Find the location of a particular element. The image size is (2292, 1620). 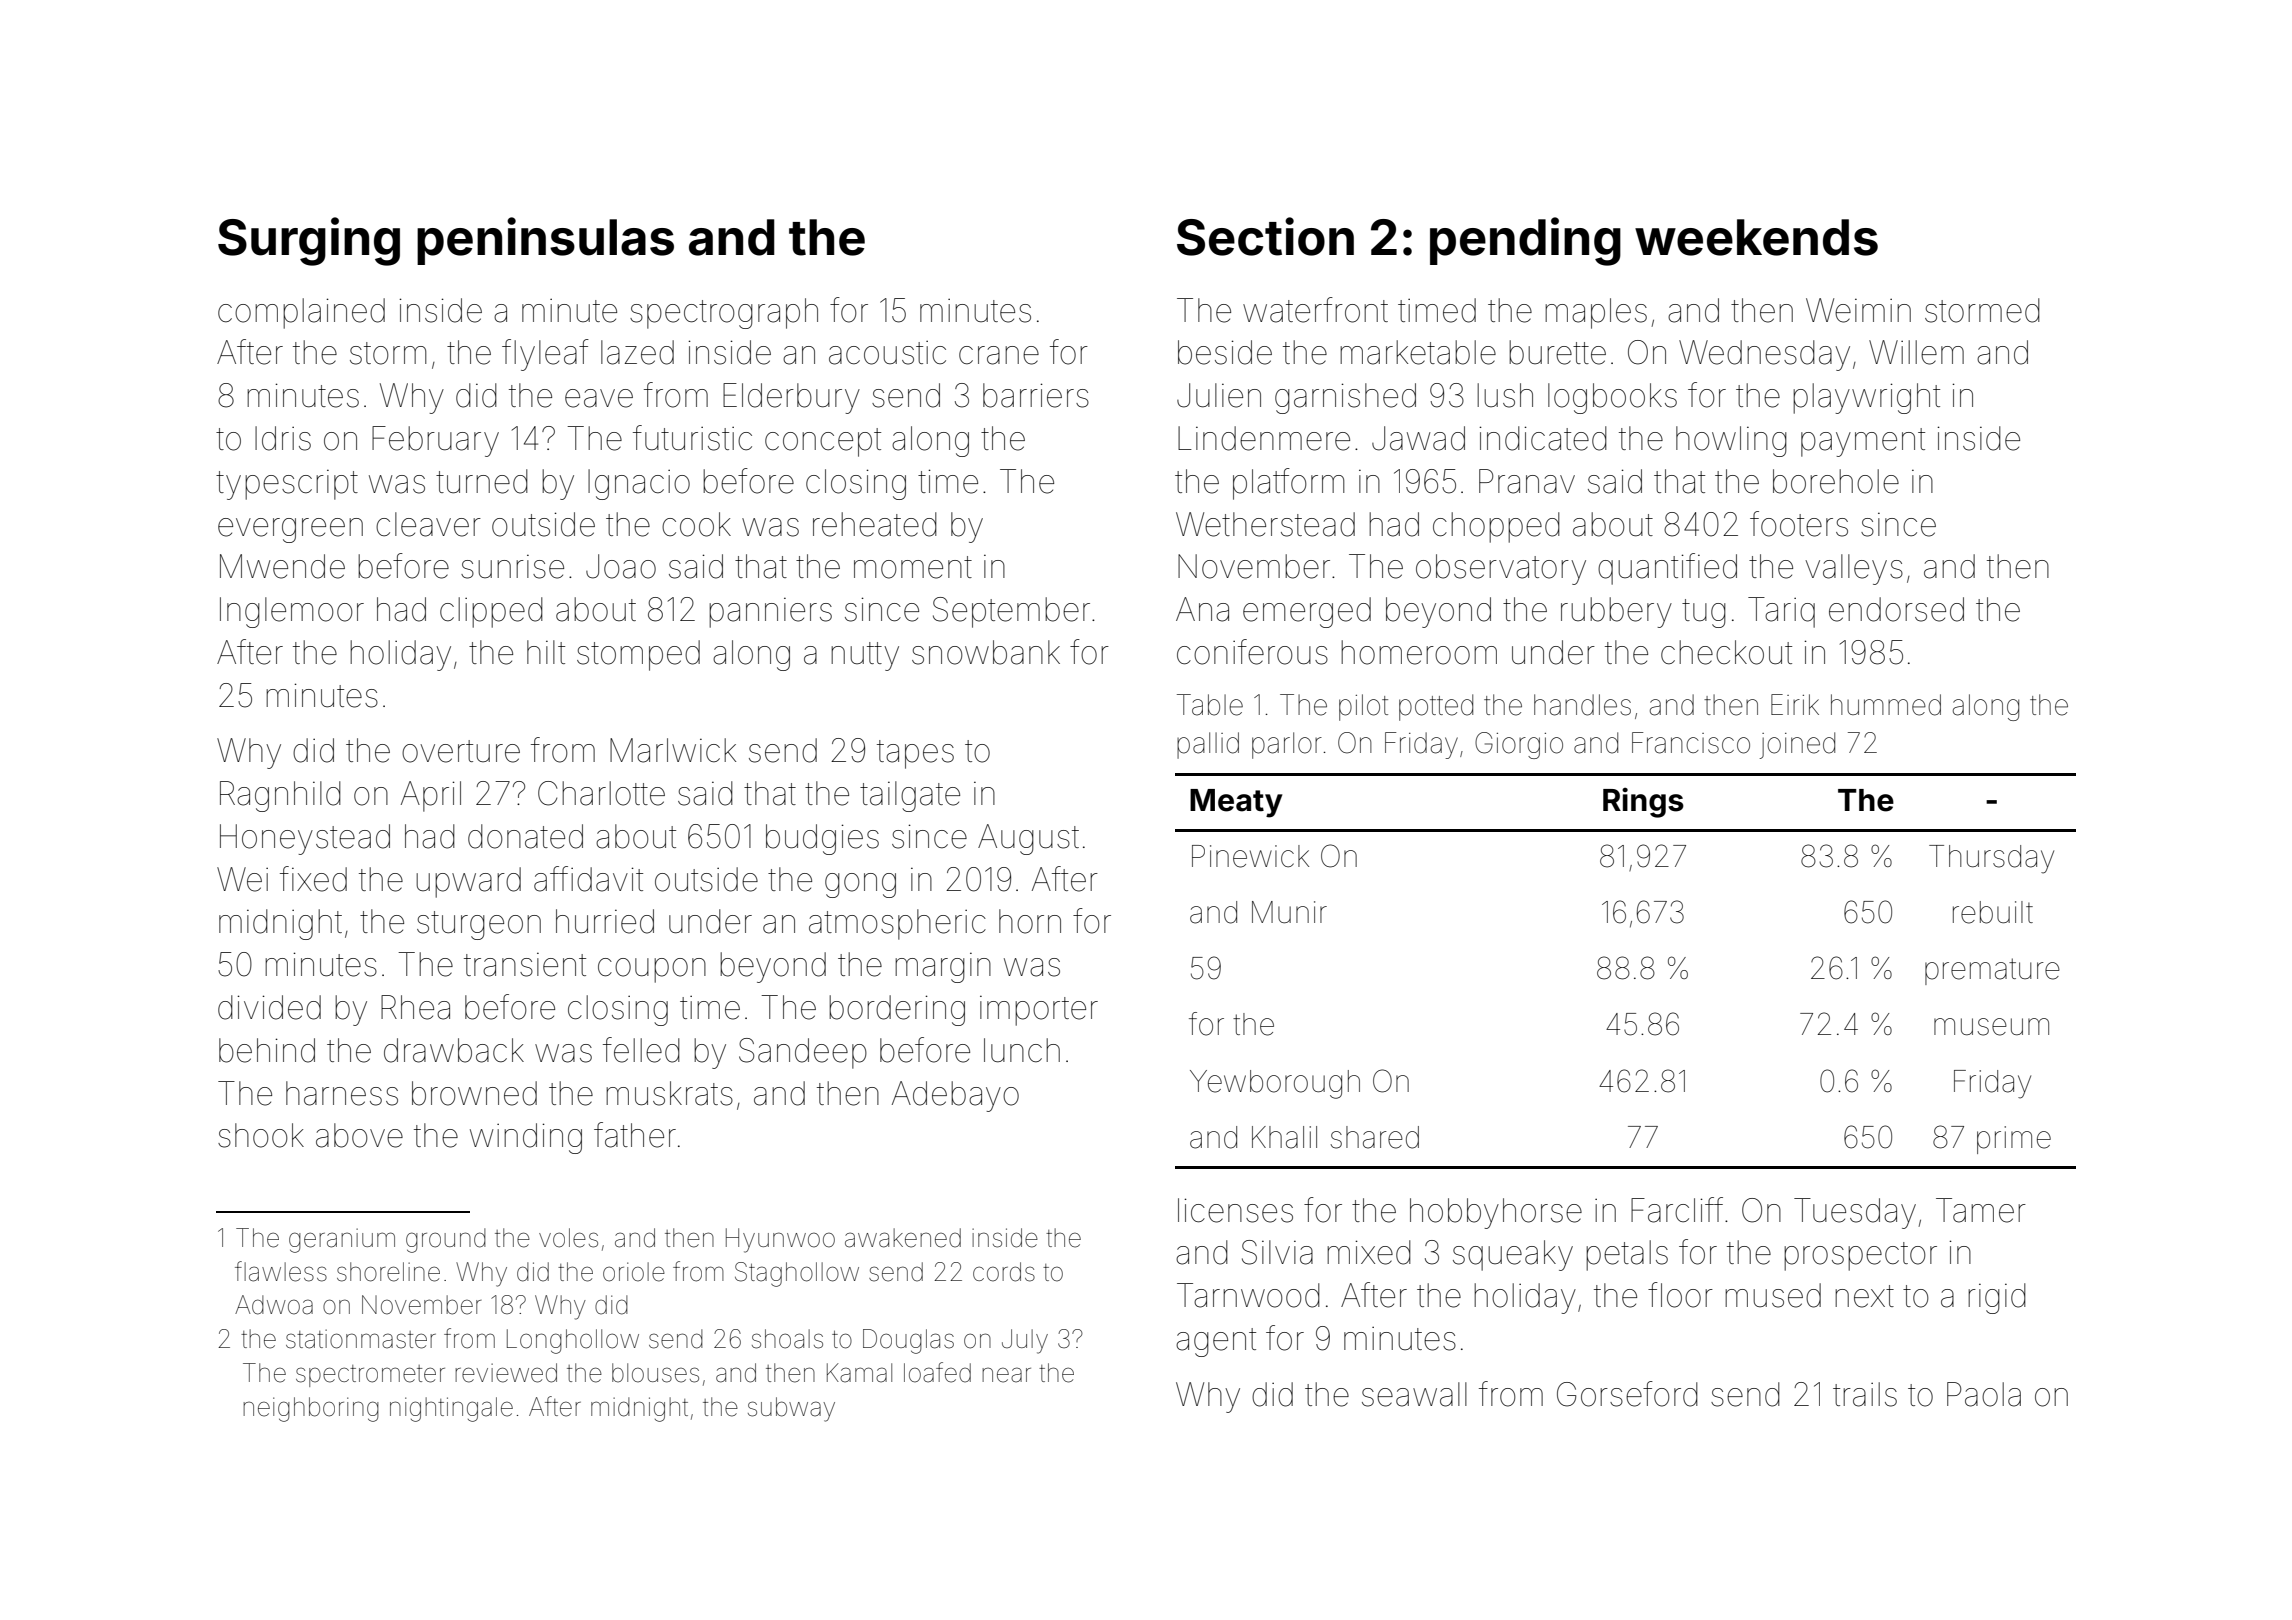

next is located at coordinates (1864, 1296).
